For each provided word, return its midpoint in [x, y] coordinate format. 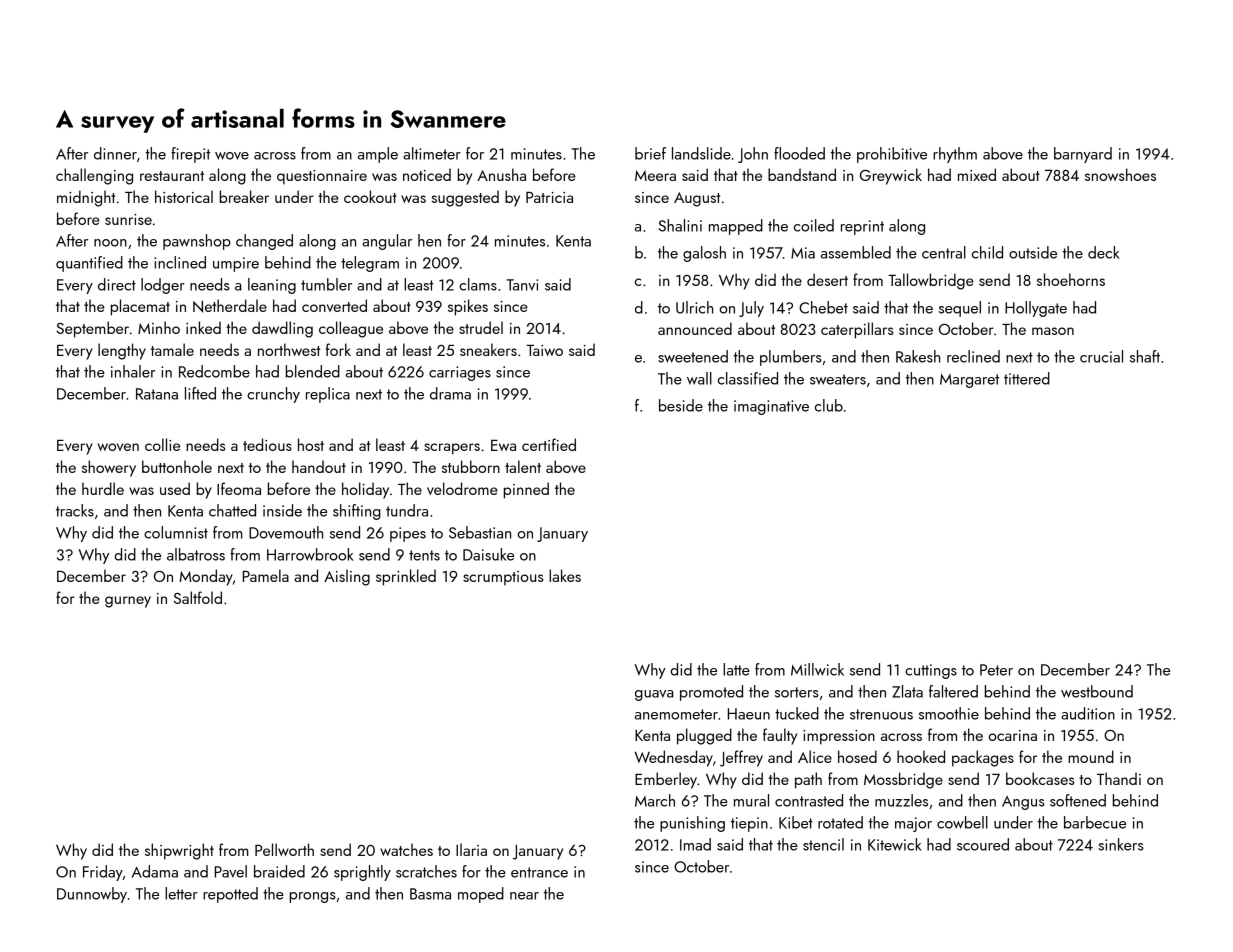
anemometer [676, 714]
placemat [140, 307]
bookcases [1040, 778]
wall [699, 378]
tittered [1027, 378]
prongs [313, 897]
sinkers [1121, 844]
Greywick [891, 176]
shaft [1145, 356]
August [697, 199]
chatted [232, 510]
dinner [115, 153]
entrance [539, 872]
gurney [128, 602]
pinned [526, 490]
